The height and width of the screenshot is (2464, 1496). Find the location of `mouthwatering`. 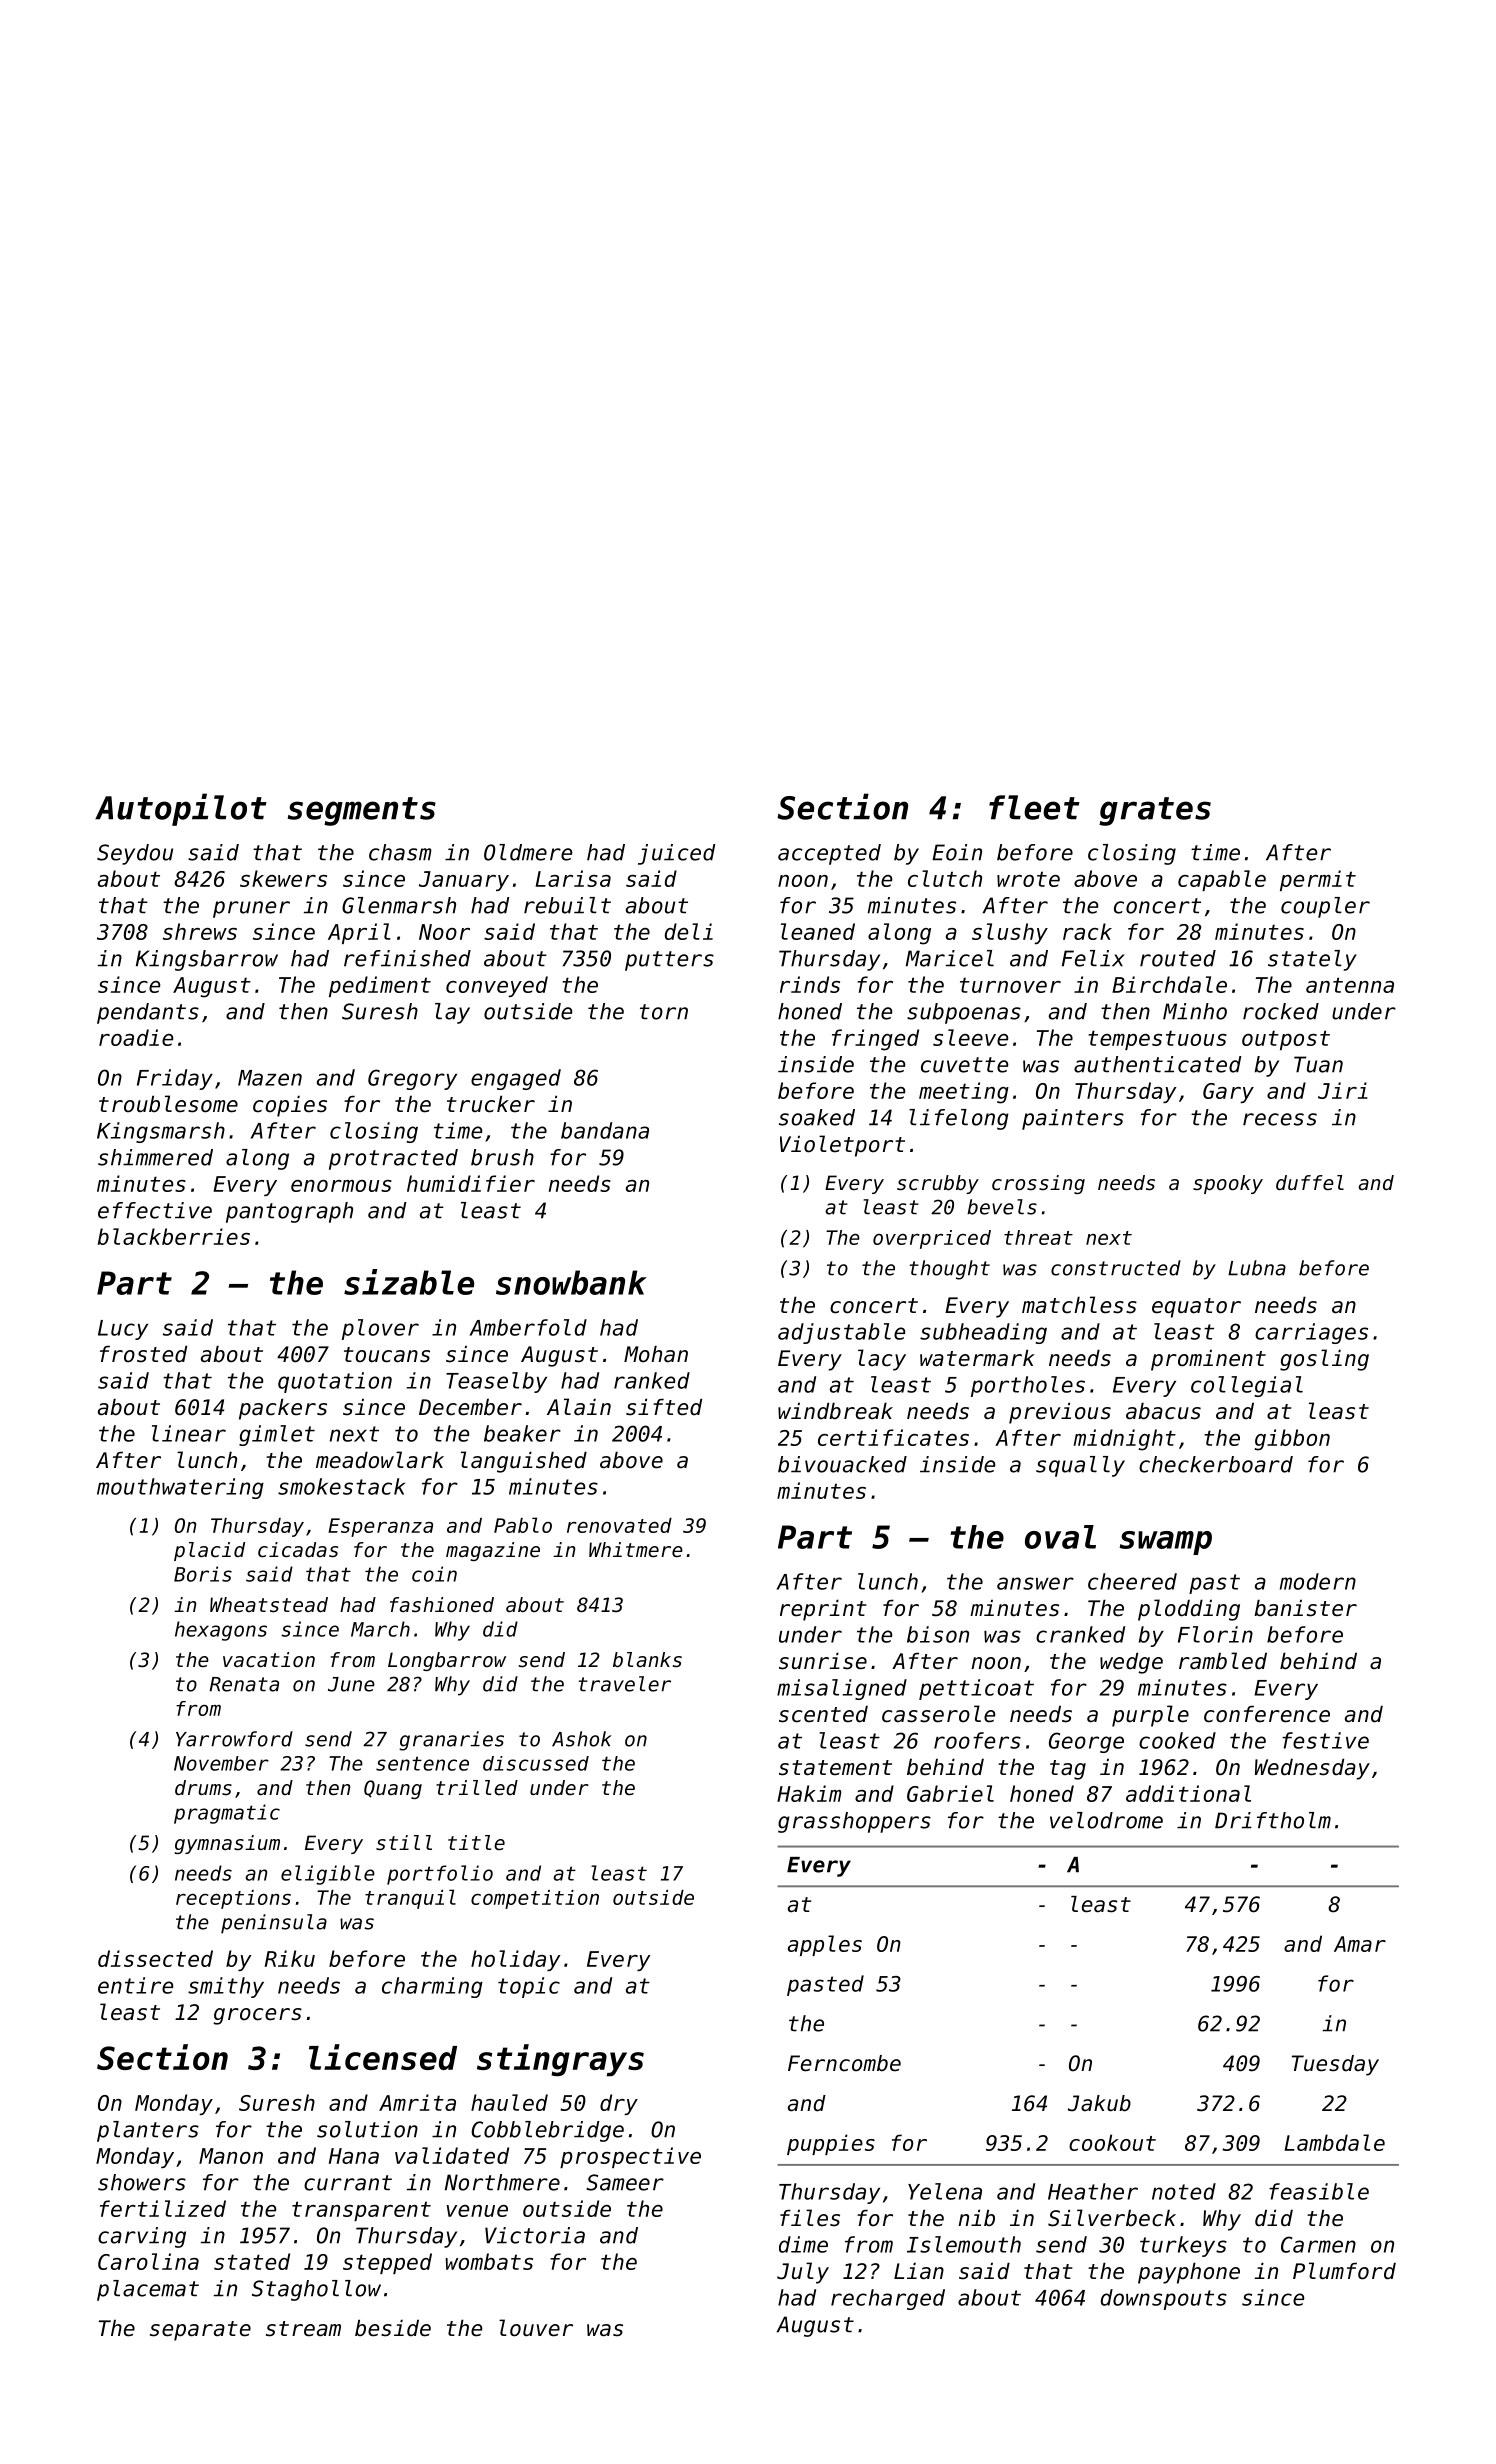

mouthwatering is located at coordinates (180, 1488).
